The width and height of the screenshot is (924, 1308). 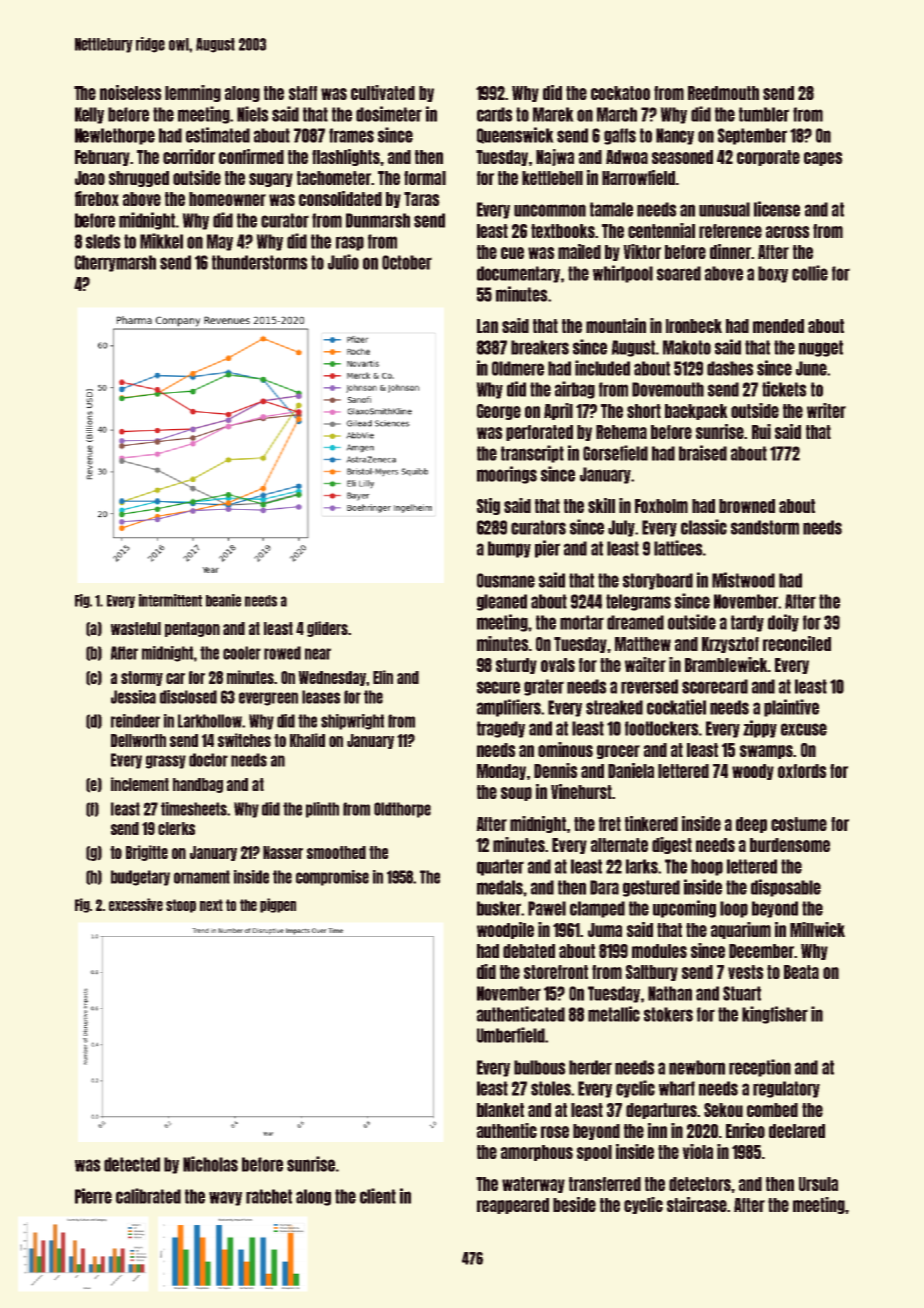 What do you see at coordinates (786, 1089) in the screenshot?
I see `regulatory` at bounding box center [786, 1089].
